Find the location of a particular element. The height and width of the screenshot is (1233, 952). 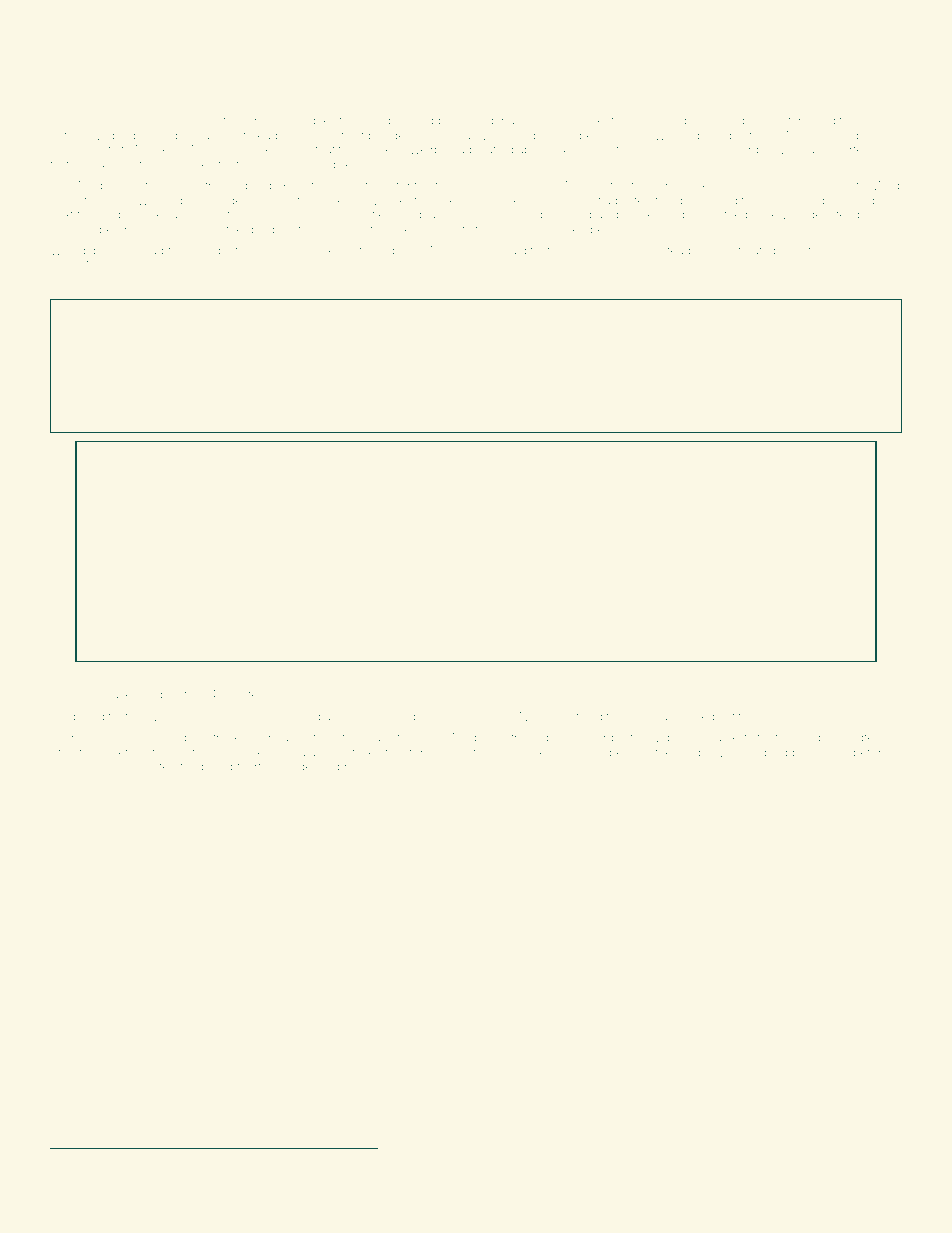

Dragan is located at coordinates (829, 754).
